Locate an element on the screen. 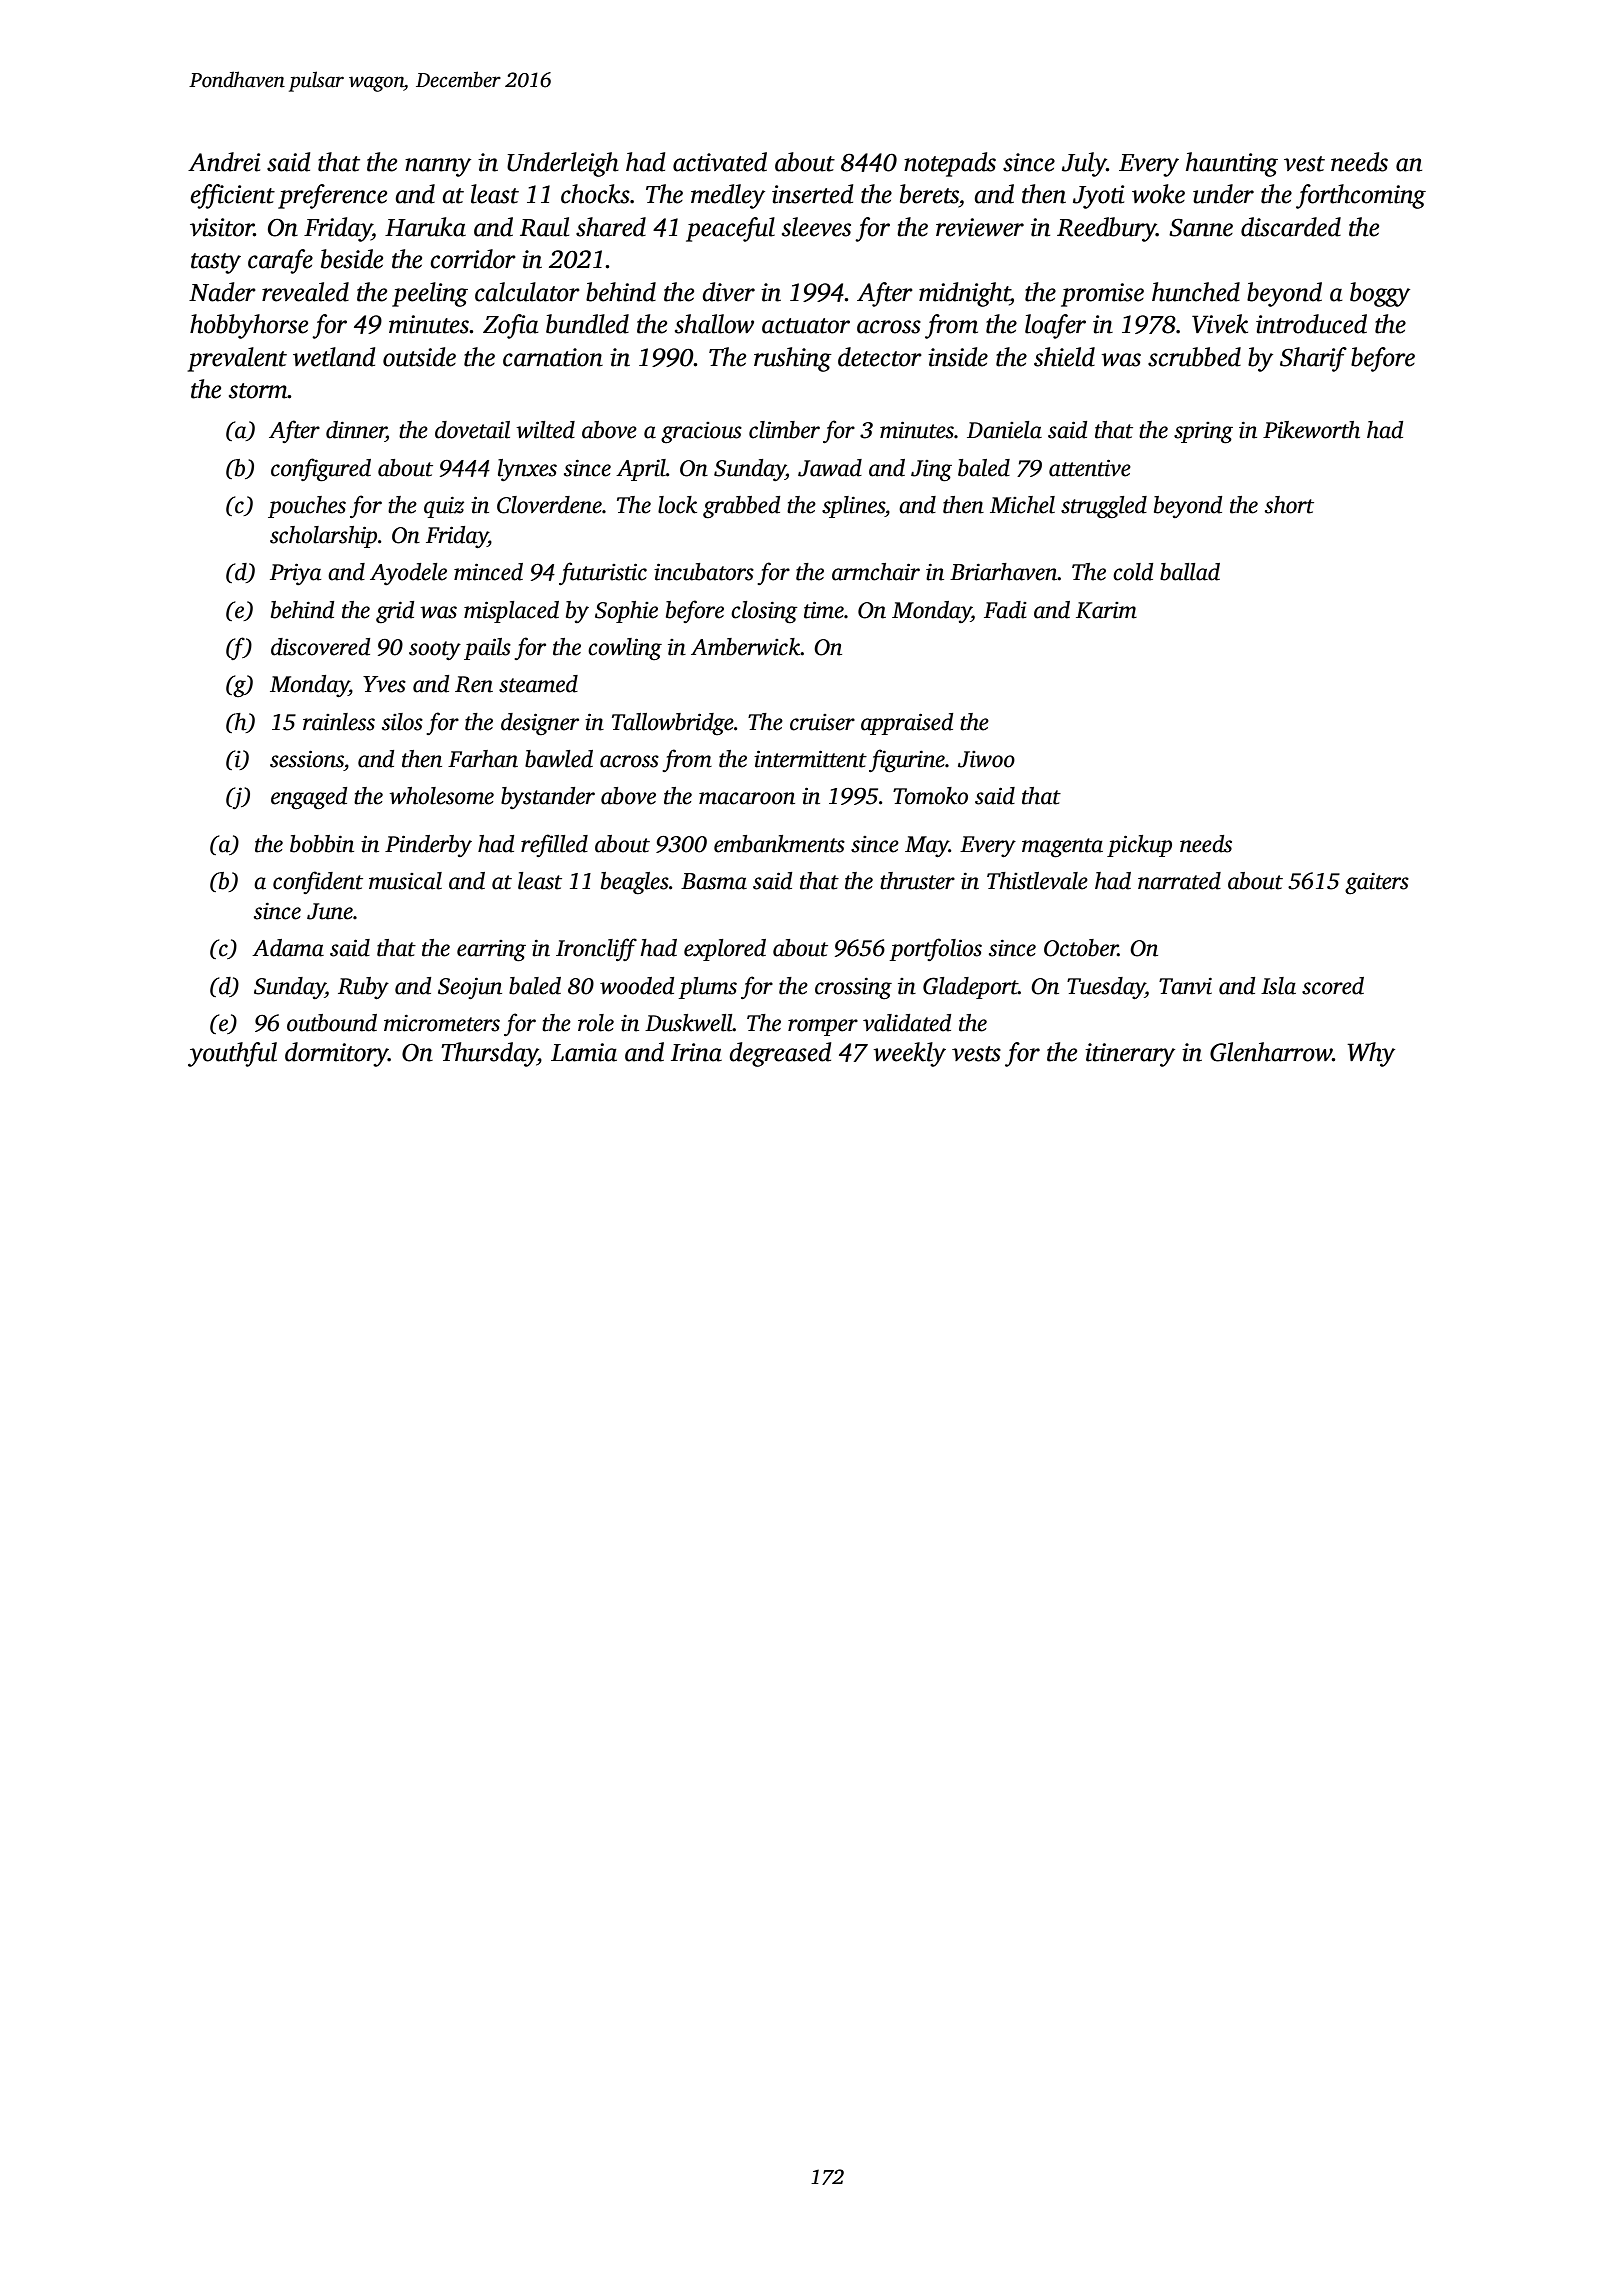 Image resolution: width=1620 pixels, height=2292 pixels. wilted is located at coordinates (545, 430).
